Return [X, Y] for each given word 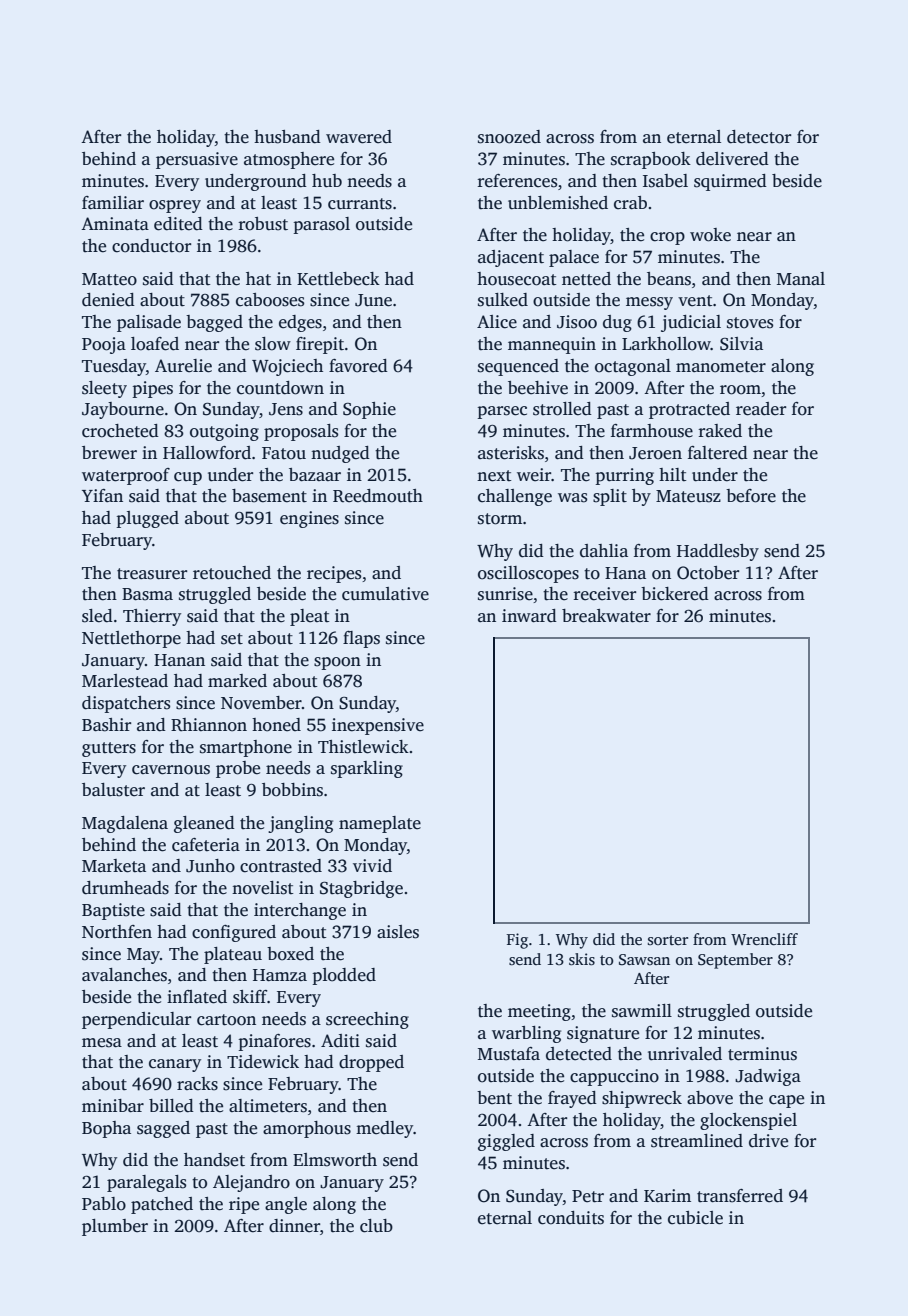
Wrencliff [764, 939]
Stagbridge [361, 889]
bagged [214, 323]
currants [360, 204]
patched [162, 1205]
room [740, 390]
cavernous [171, 770]
